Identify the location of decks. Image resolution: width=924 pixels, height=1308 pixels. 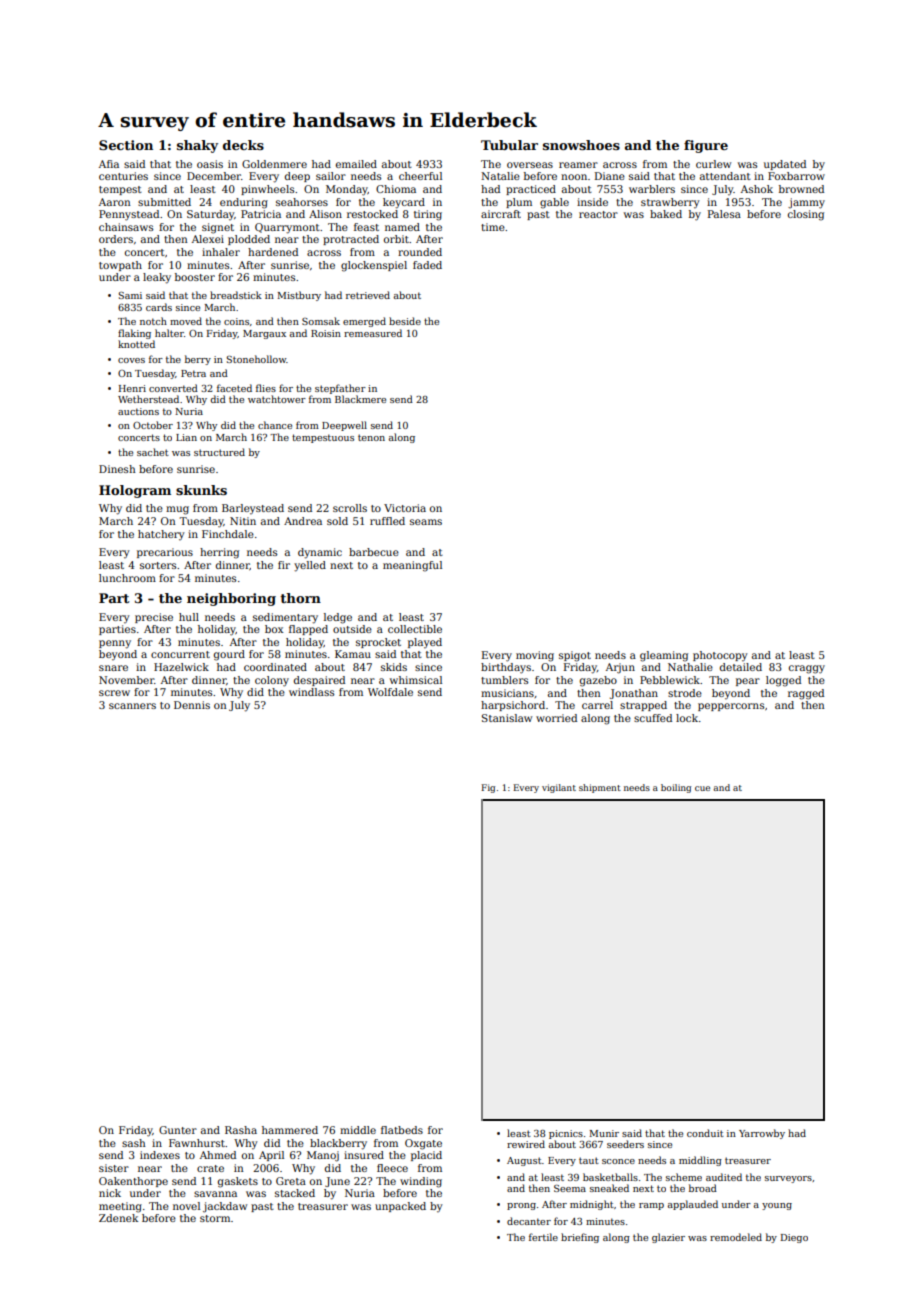
(243, 145).
